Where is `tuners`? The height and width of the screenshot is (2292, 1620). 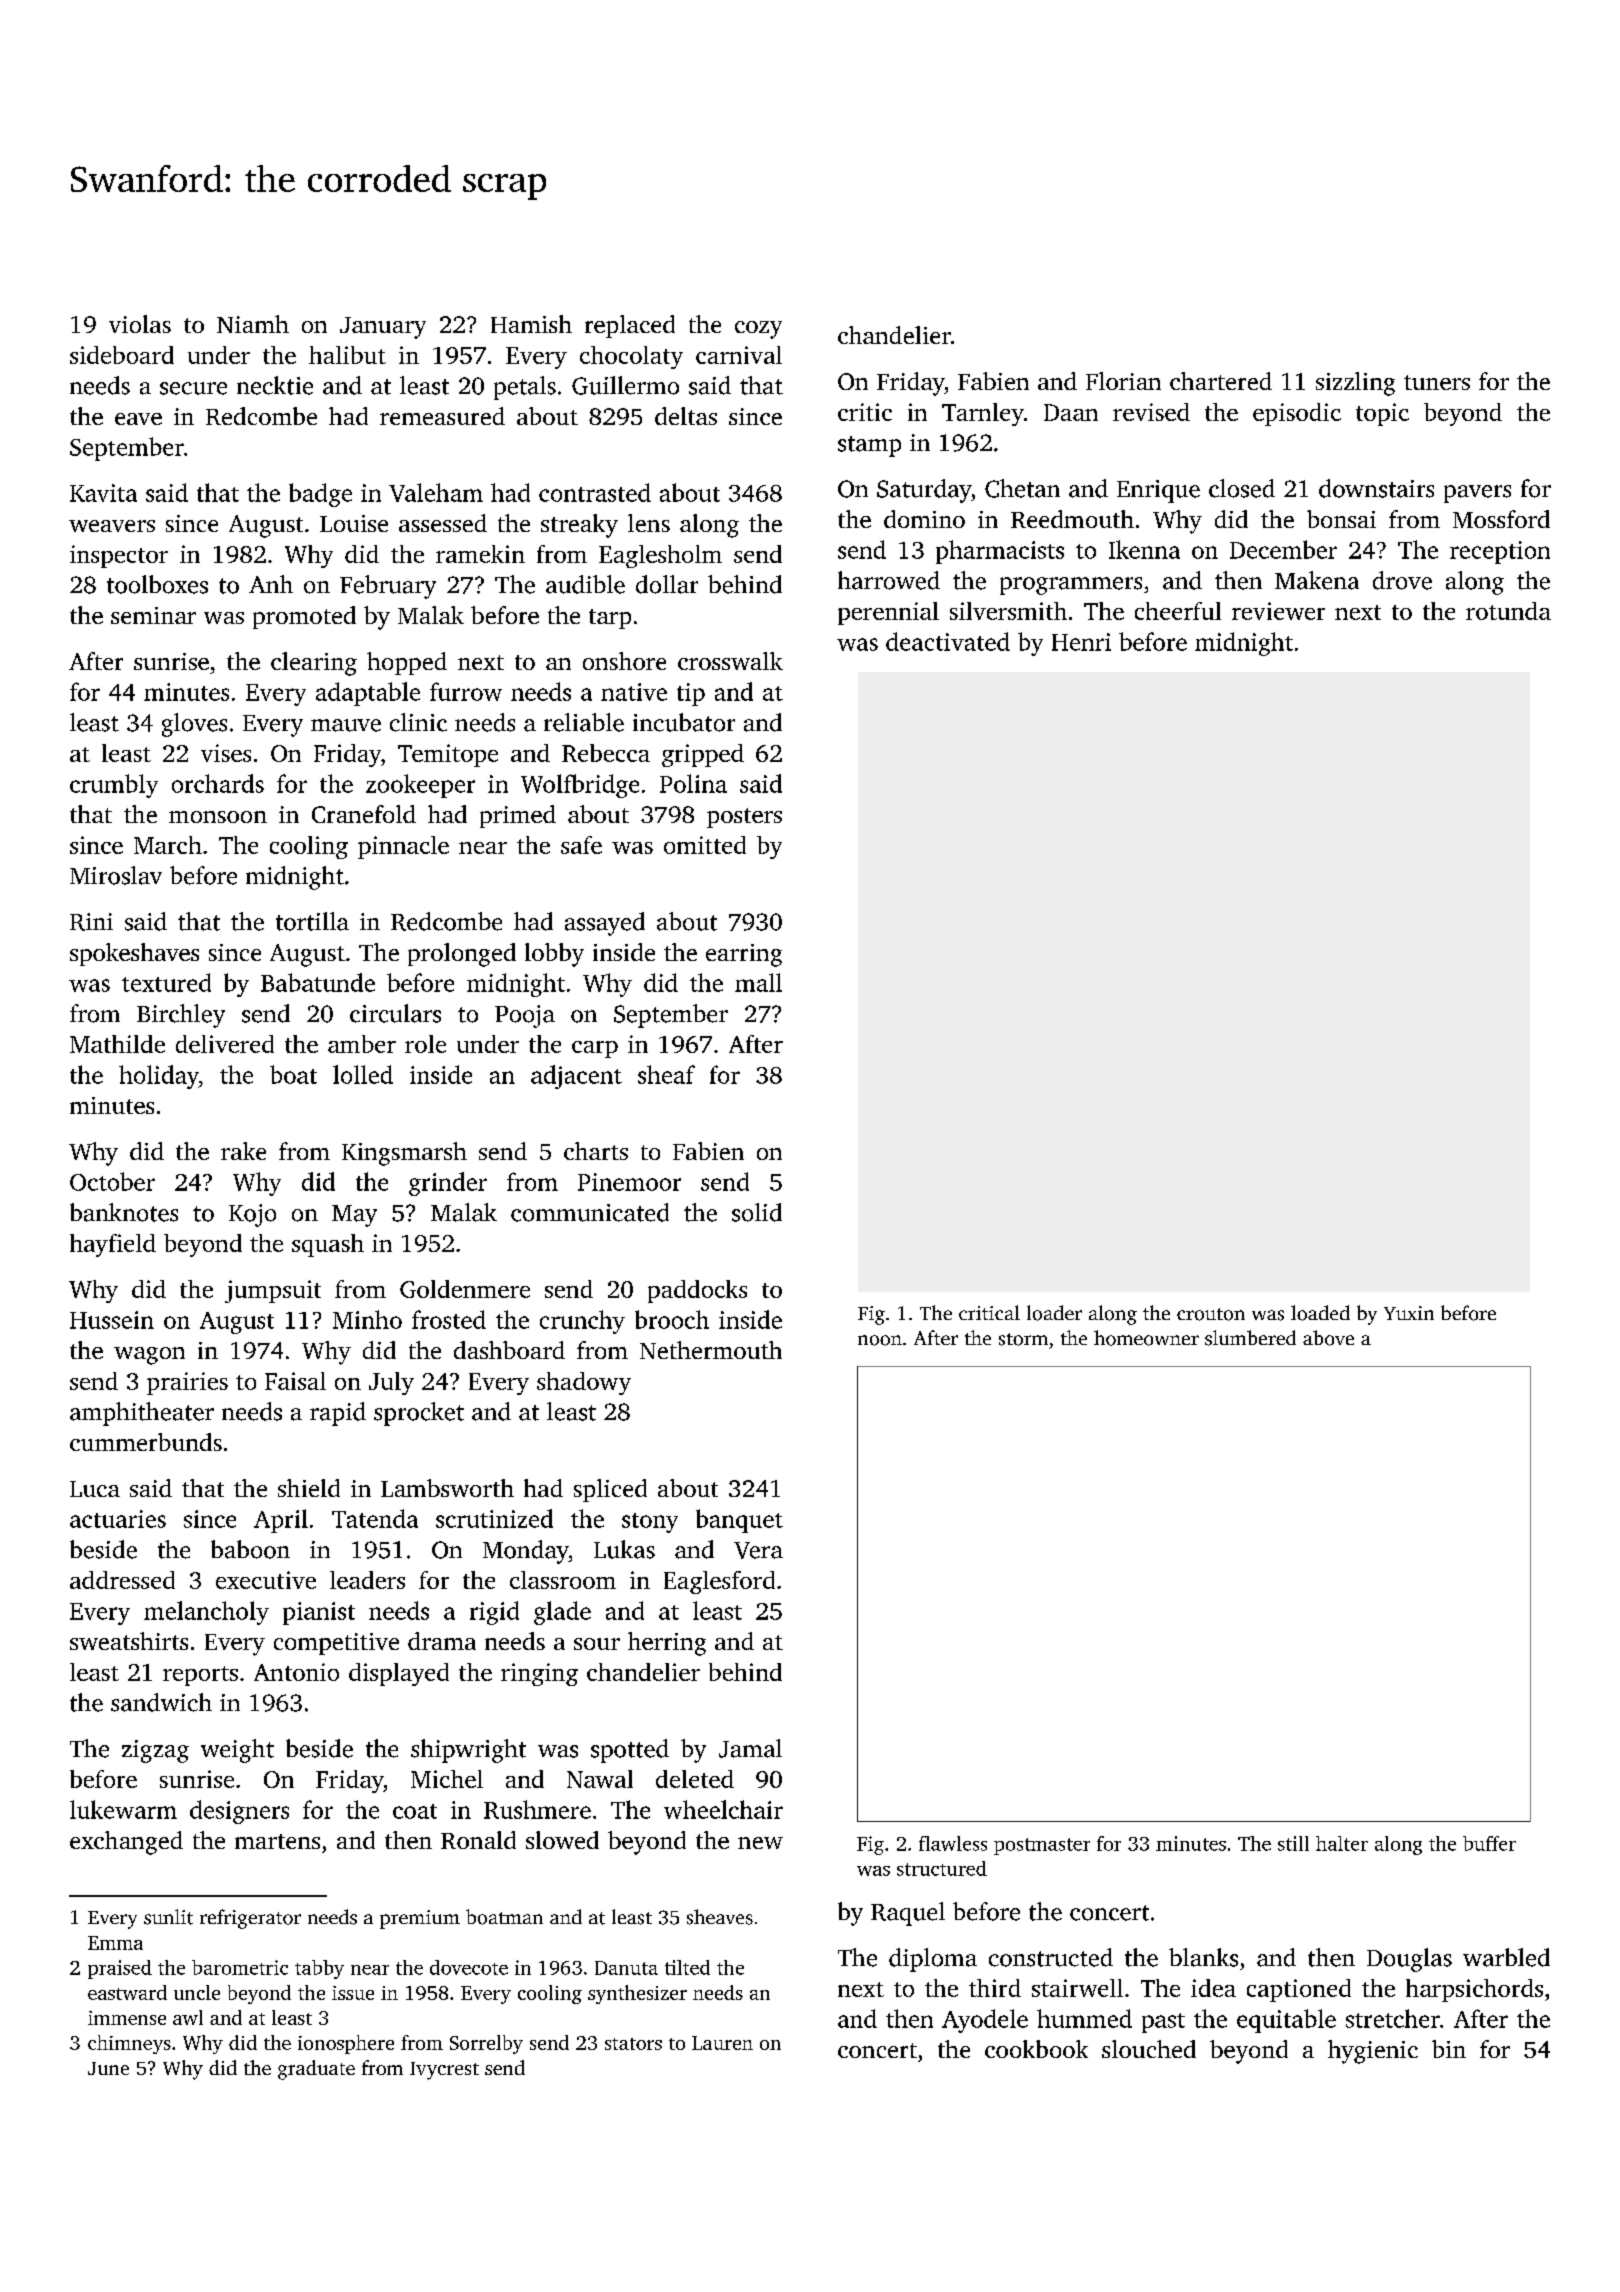 tuners is located at coordinates (1437, 382).
